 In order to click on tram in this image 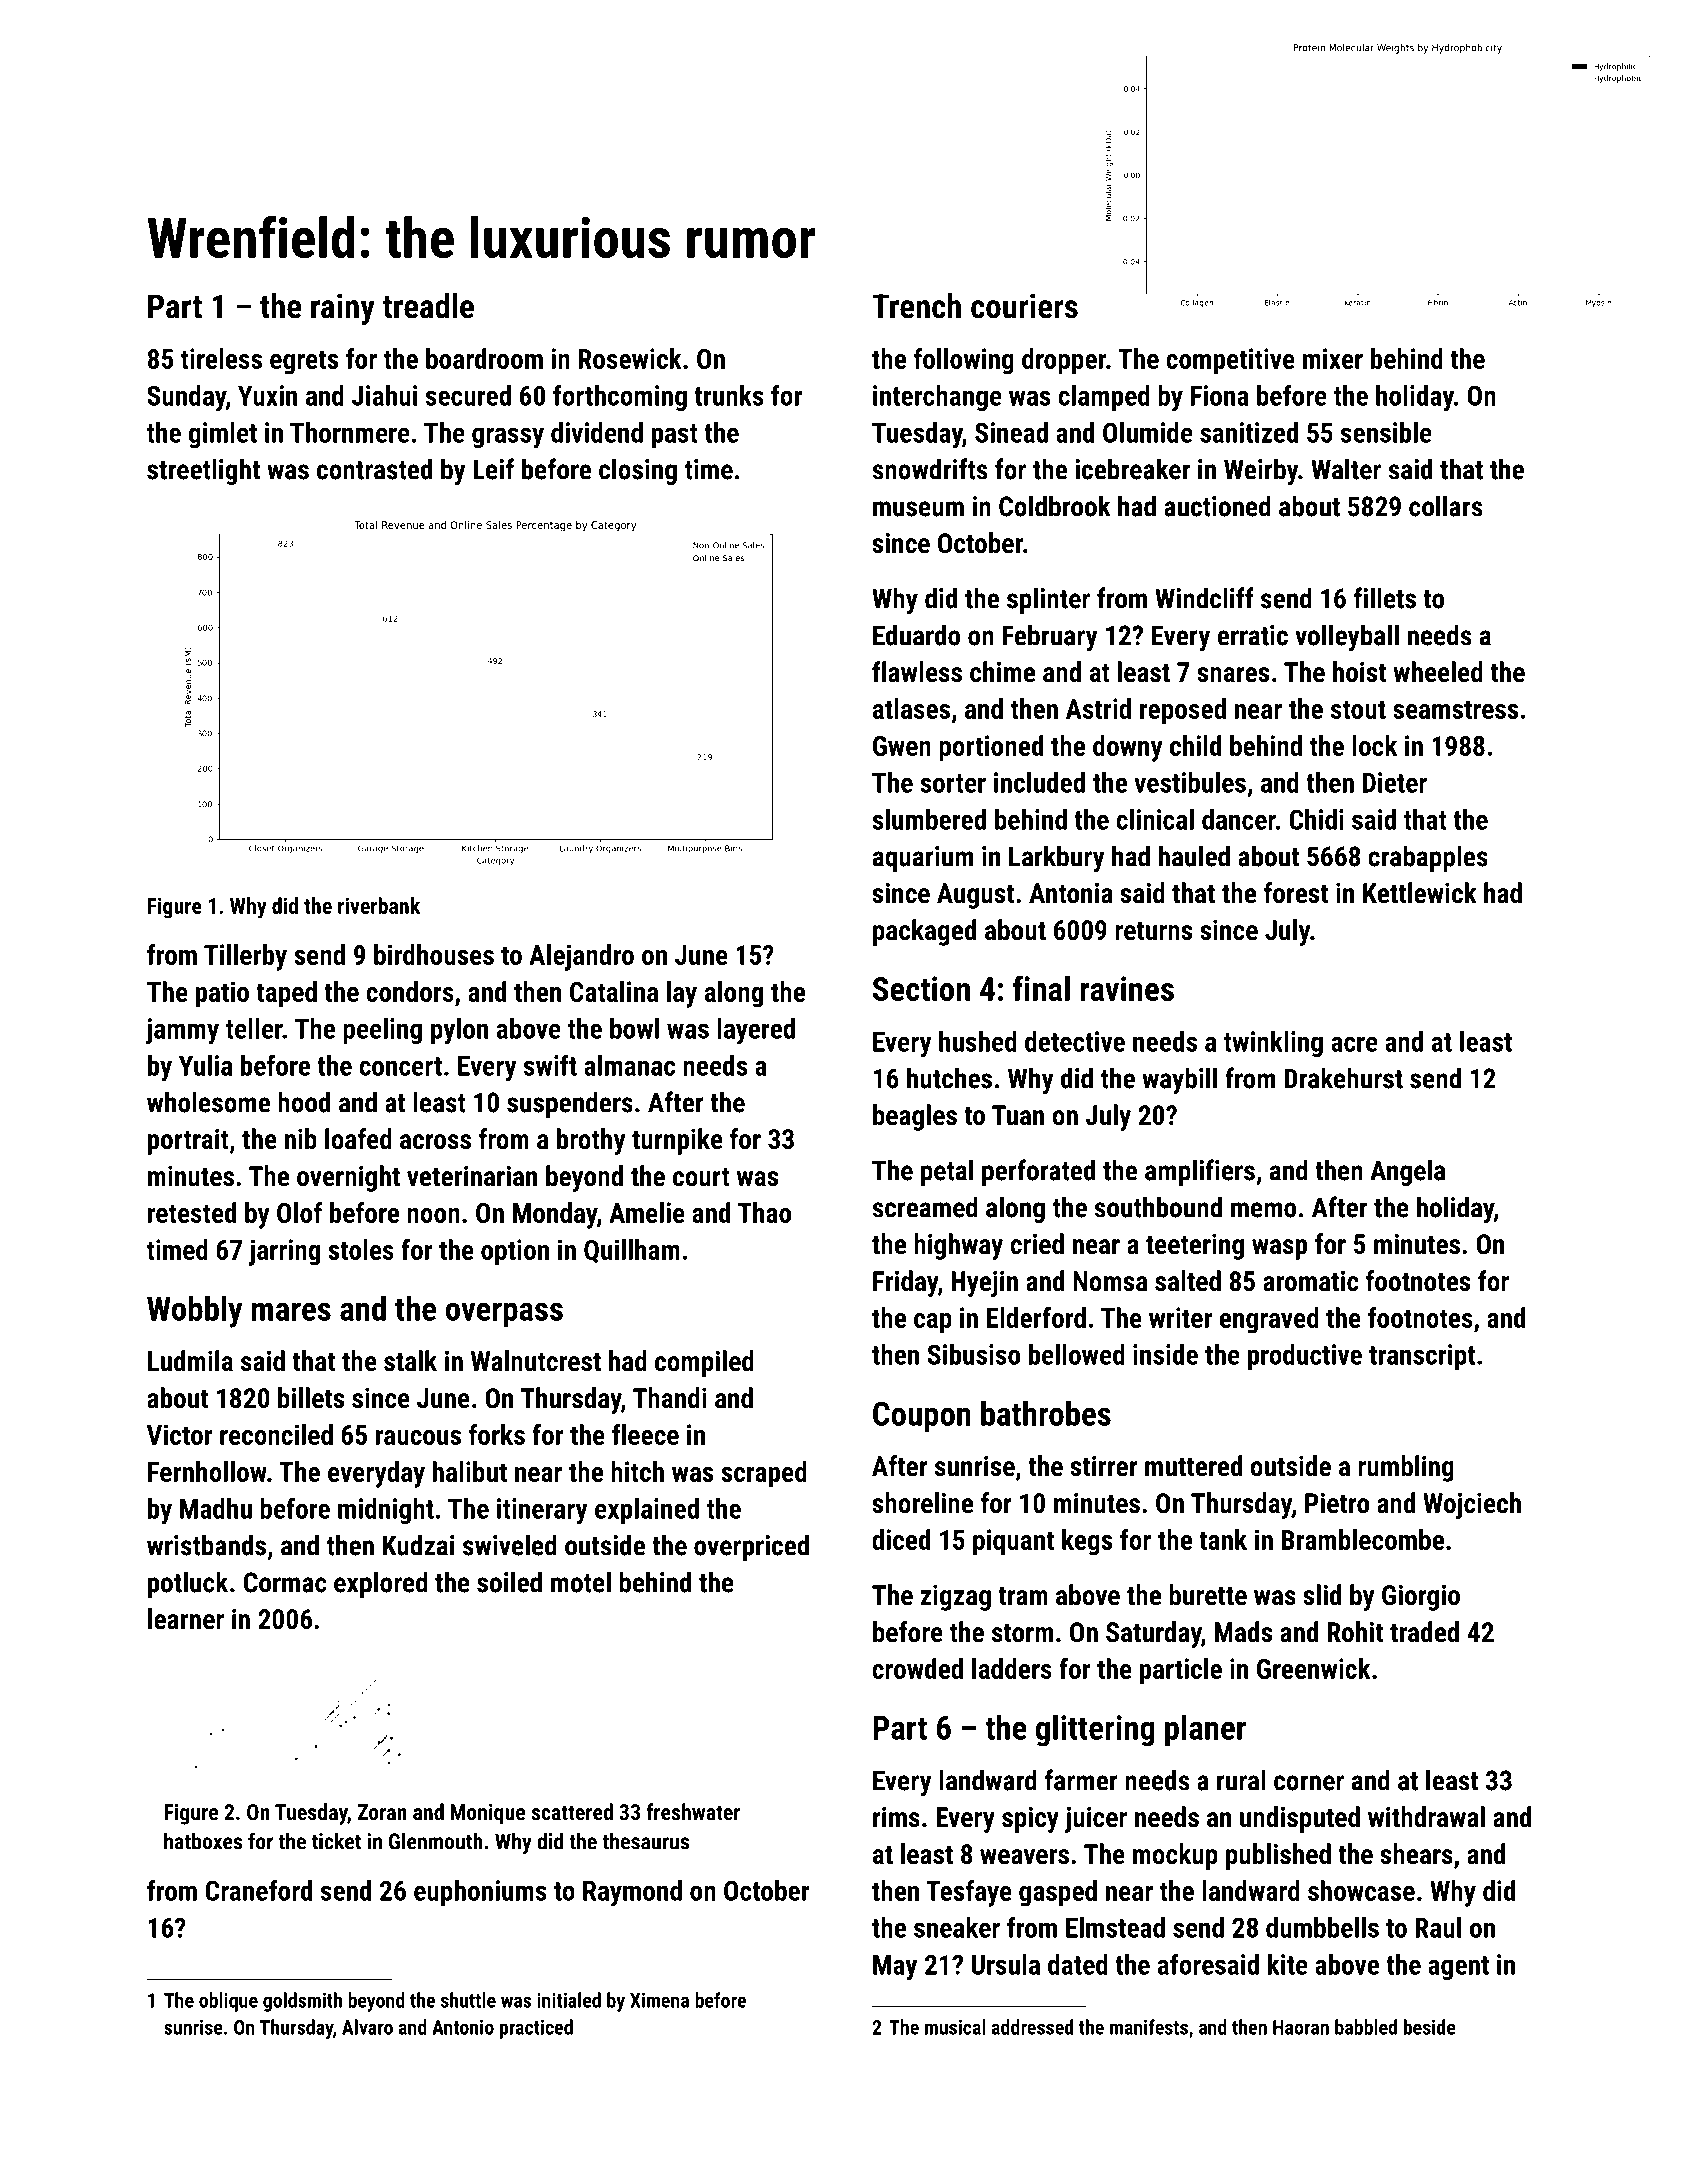, I will do `click(1023, 1596)`.
